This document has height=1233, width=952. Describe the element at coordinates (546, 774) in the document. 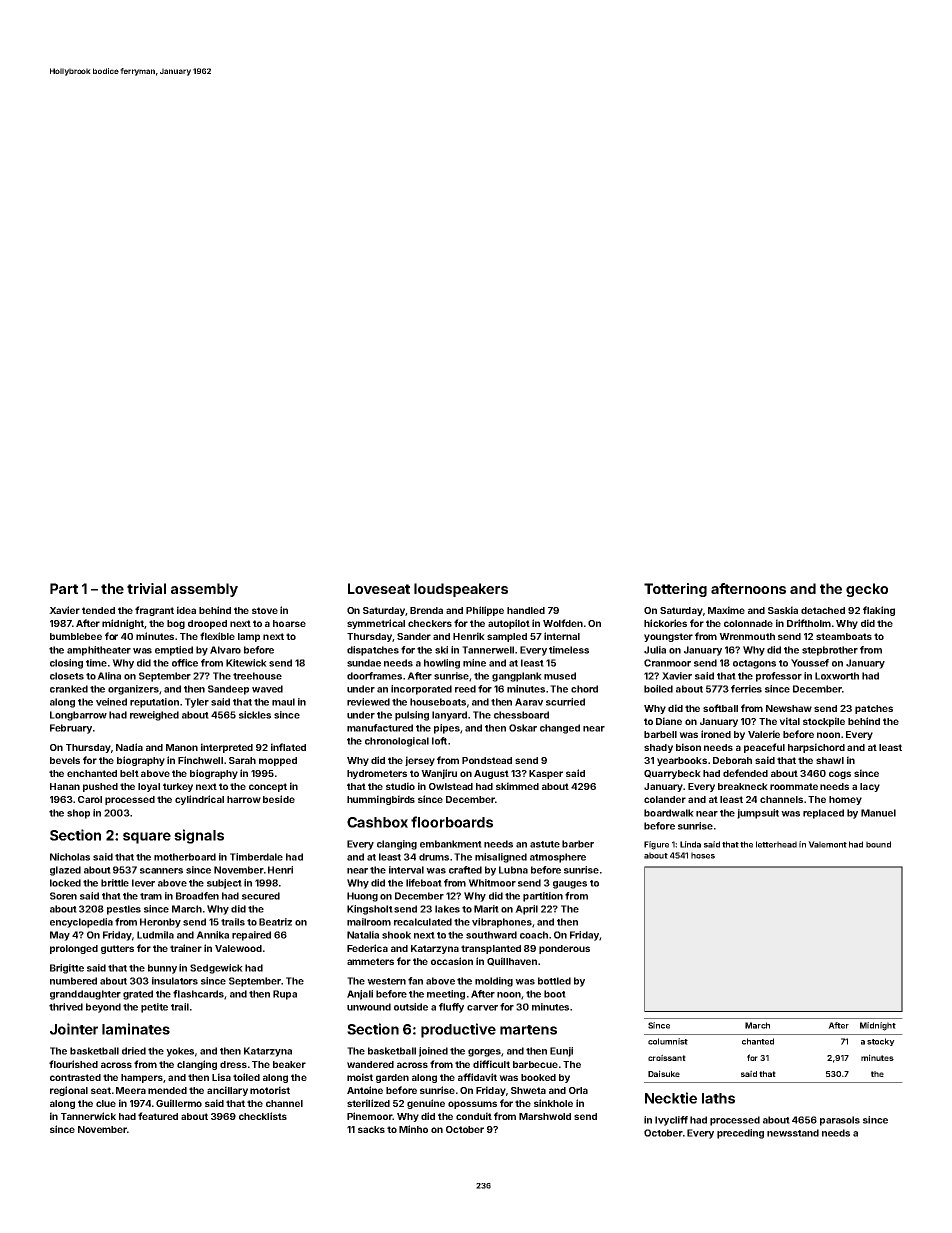

I see `Kasper` at that location.
